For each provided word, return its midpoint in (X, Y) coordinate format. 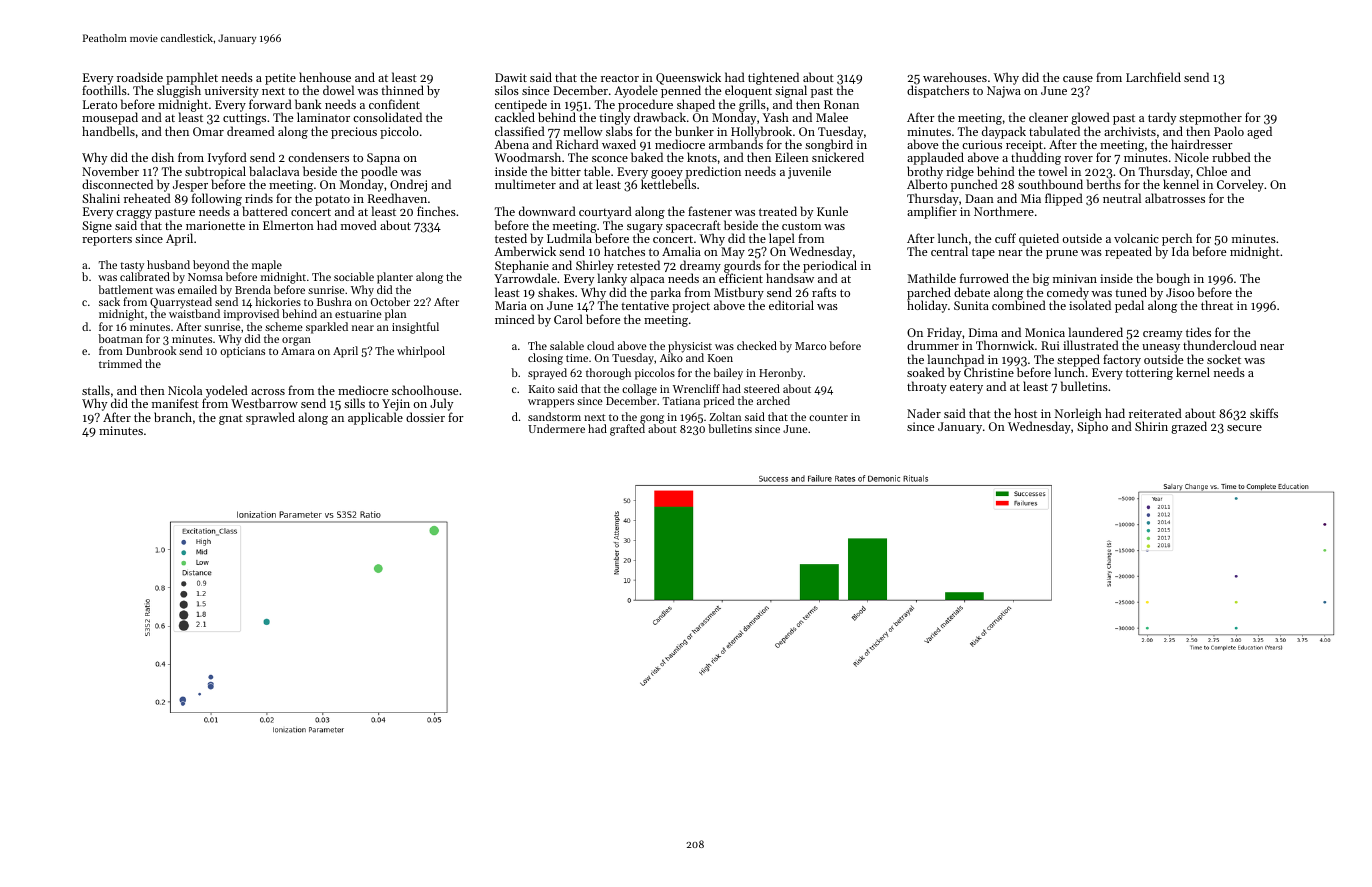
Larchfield (1153, 77)
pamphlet (192, 79)
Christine (989, 372)
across (268, 392)
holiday (927, 307)
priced (718, 402)
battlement (125, 289)
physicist (690, 347)
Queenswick (688, 79)
